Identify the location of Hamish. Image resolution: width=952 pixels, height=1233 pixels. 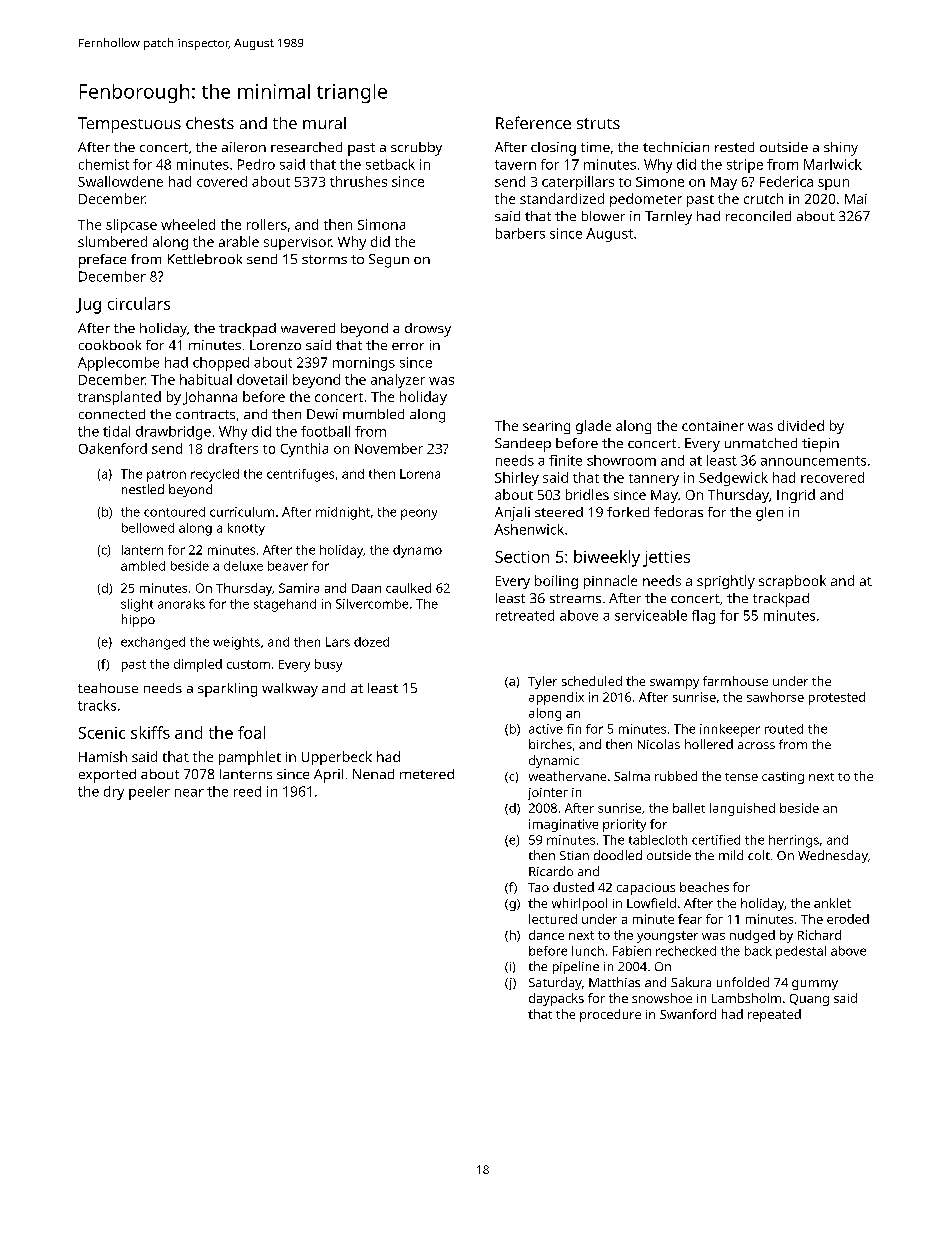
(103, 756).
